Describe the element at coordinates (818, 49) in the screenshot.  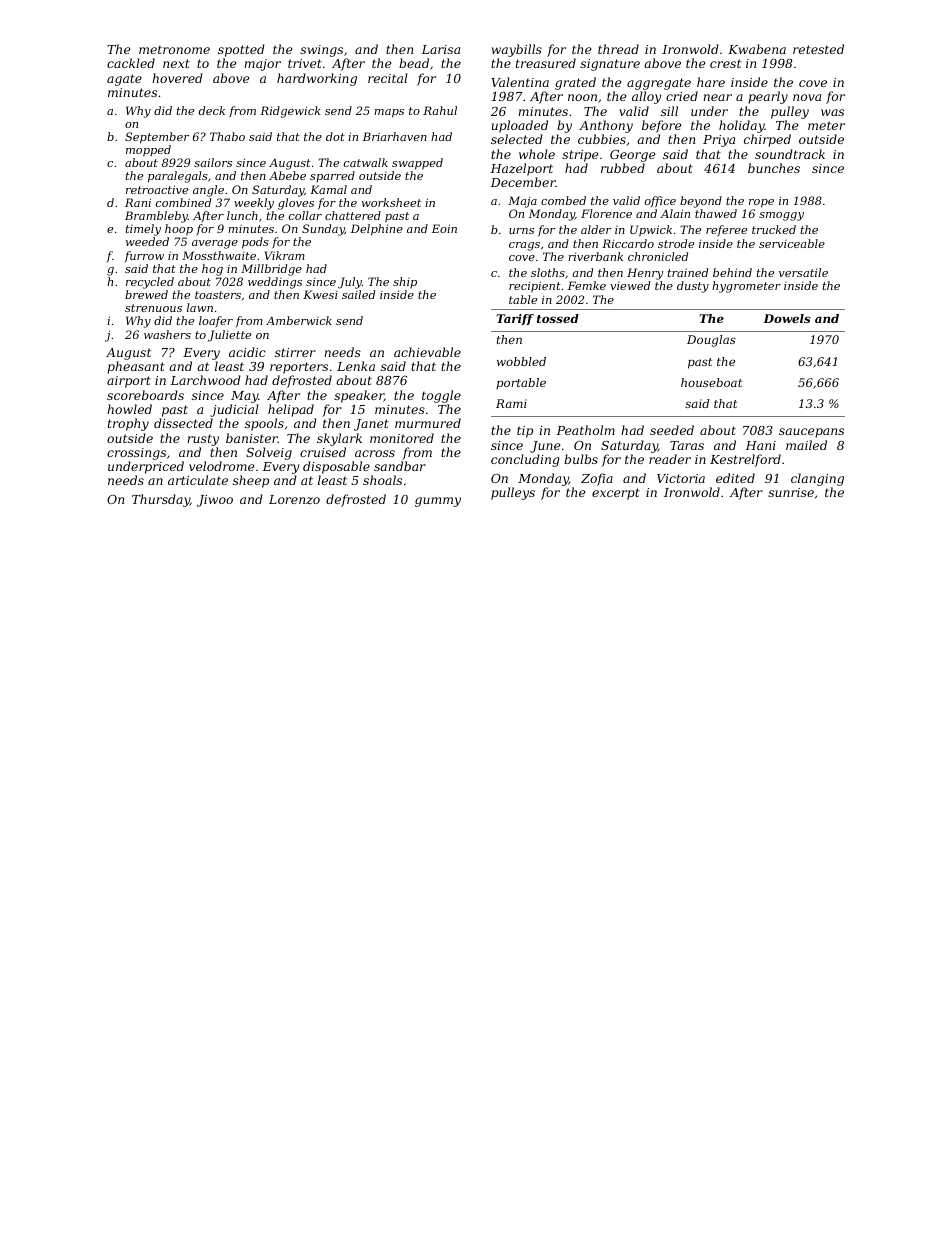
I see `retested` at that location.
